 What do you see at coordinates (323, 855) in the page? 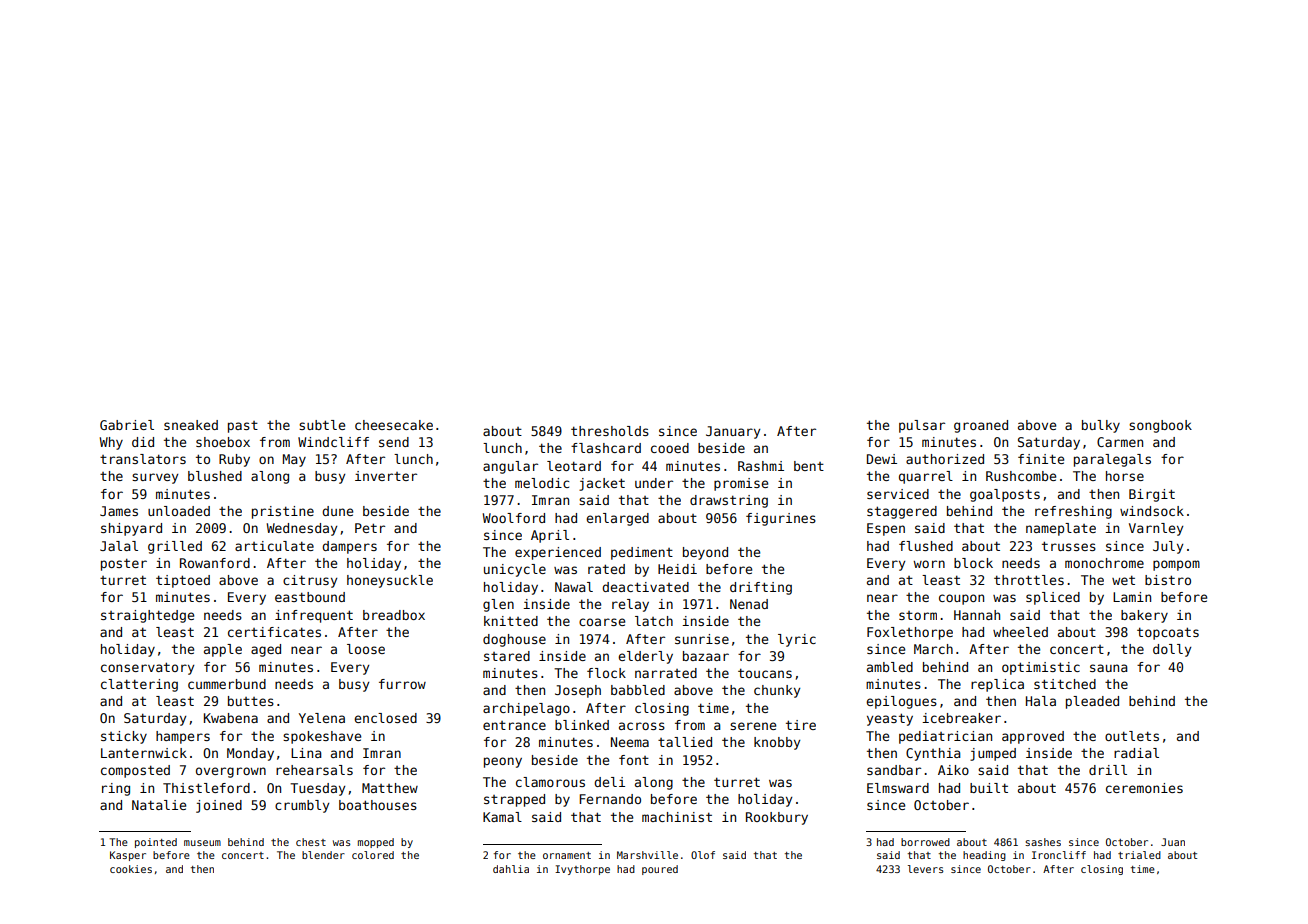
I see `blender` at bounding box center [323, 855].
